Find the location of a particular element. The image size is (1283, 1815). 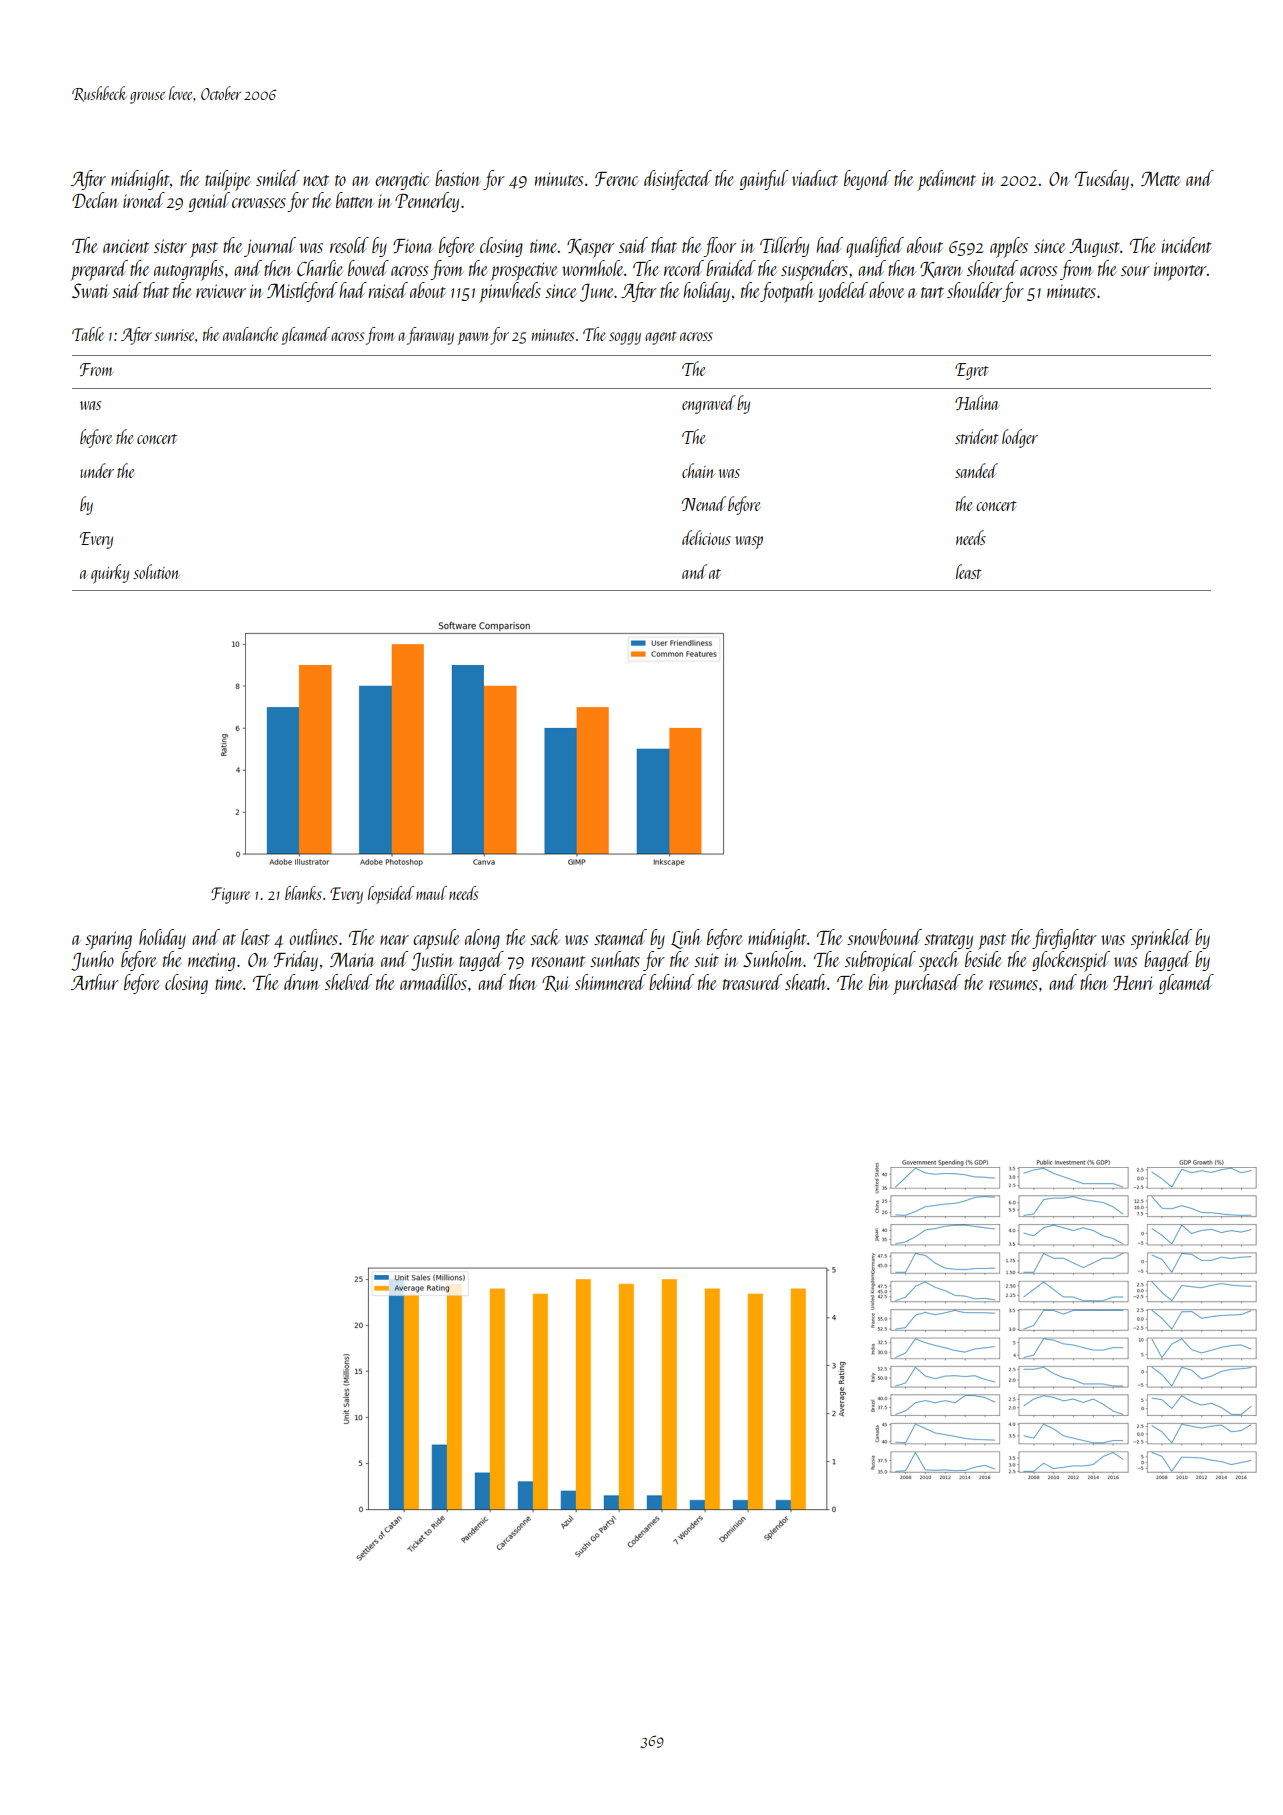

Mette is located at coordinates (1161, 178).
